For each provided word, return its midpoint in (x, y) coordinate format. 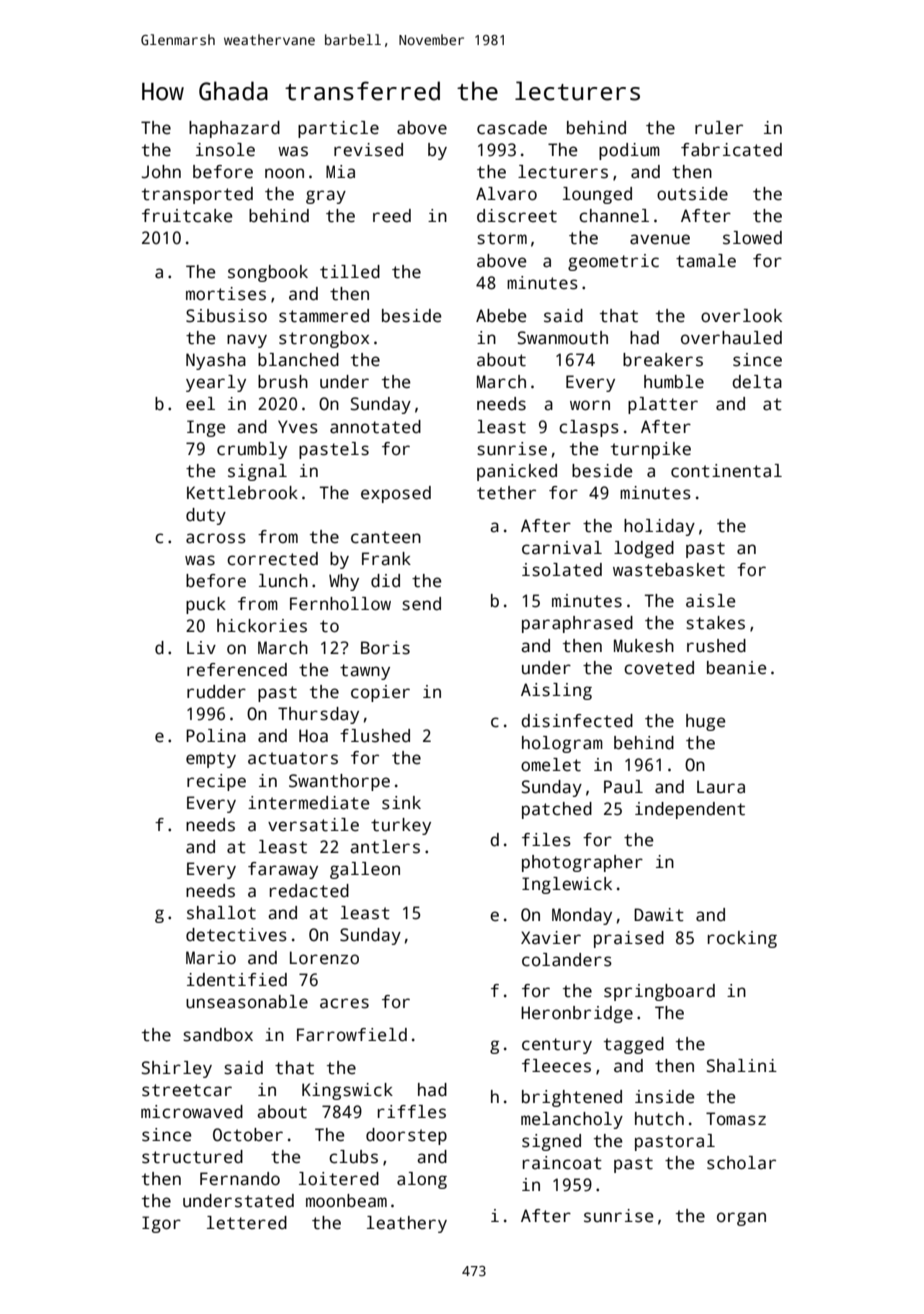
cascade (512, 128)
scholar (741, 1163)
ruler (719, 128)
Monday (582, 916)
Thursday (318, 715)
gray (326, 197)
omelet (551, 765)
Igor (161, 1224)
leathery (407, 1224)
